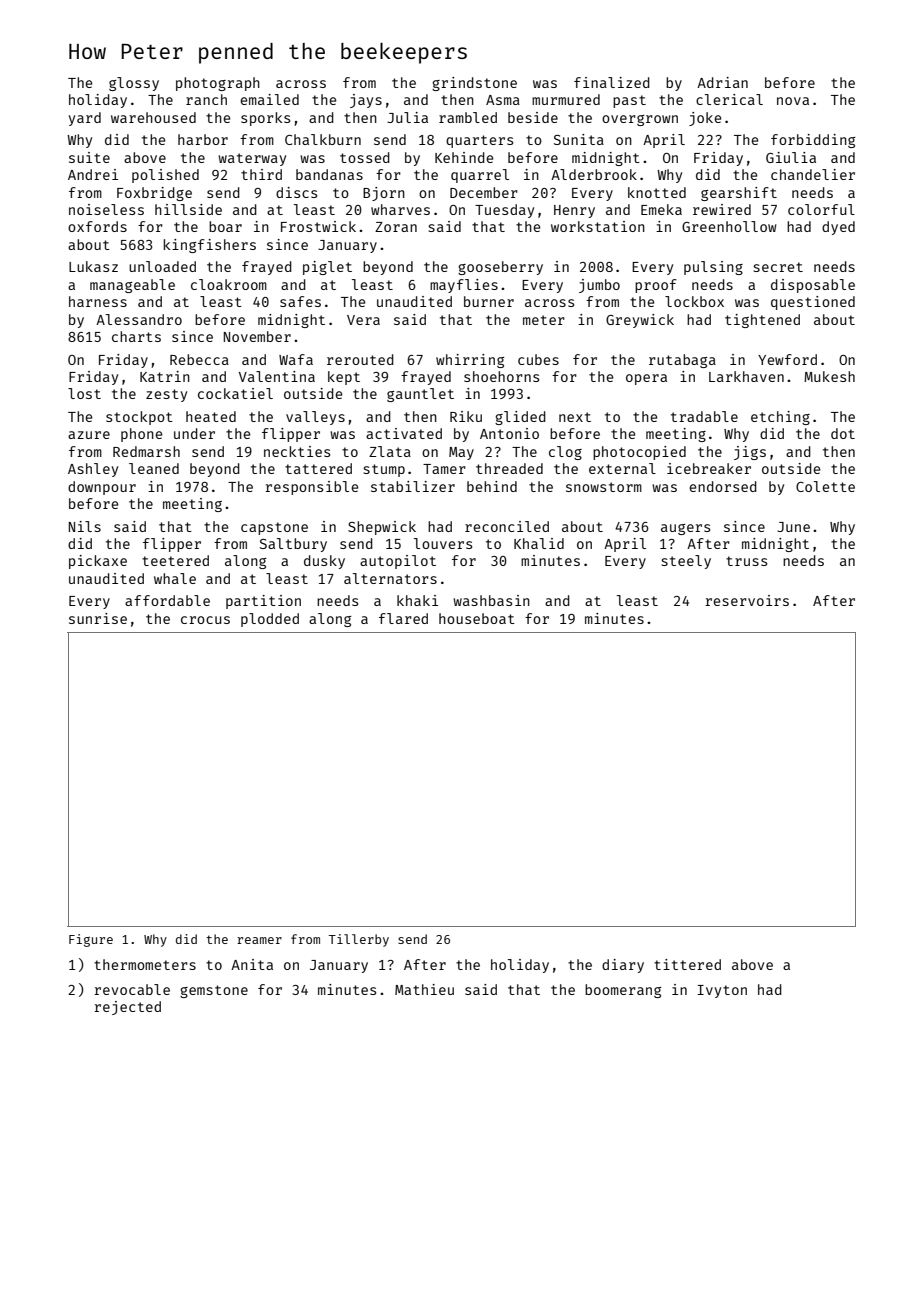 The width and height of the document is (924, 1308). Describe the element at coordinates (259, 940) in the document. I see `reamer` at that location.
